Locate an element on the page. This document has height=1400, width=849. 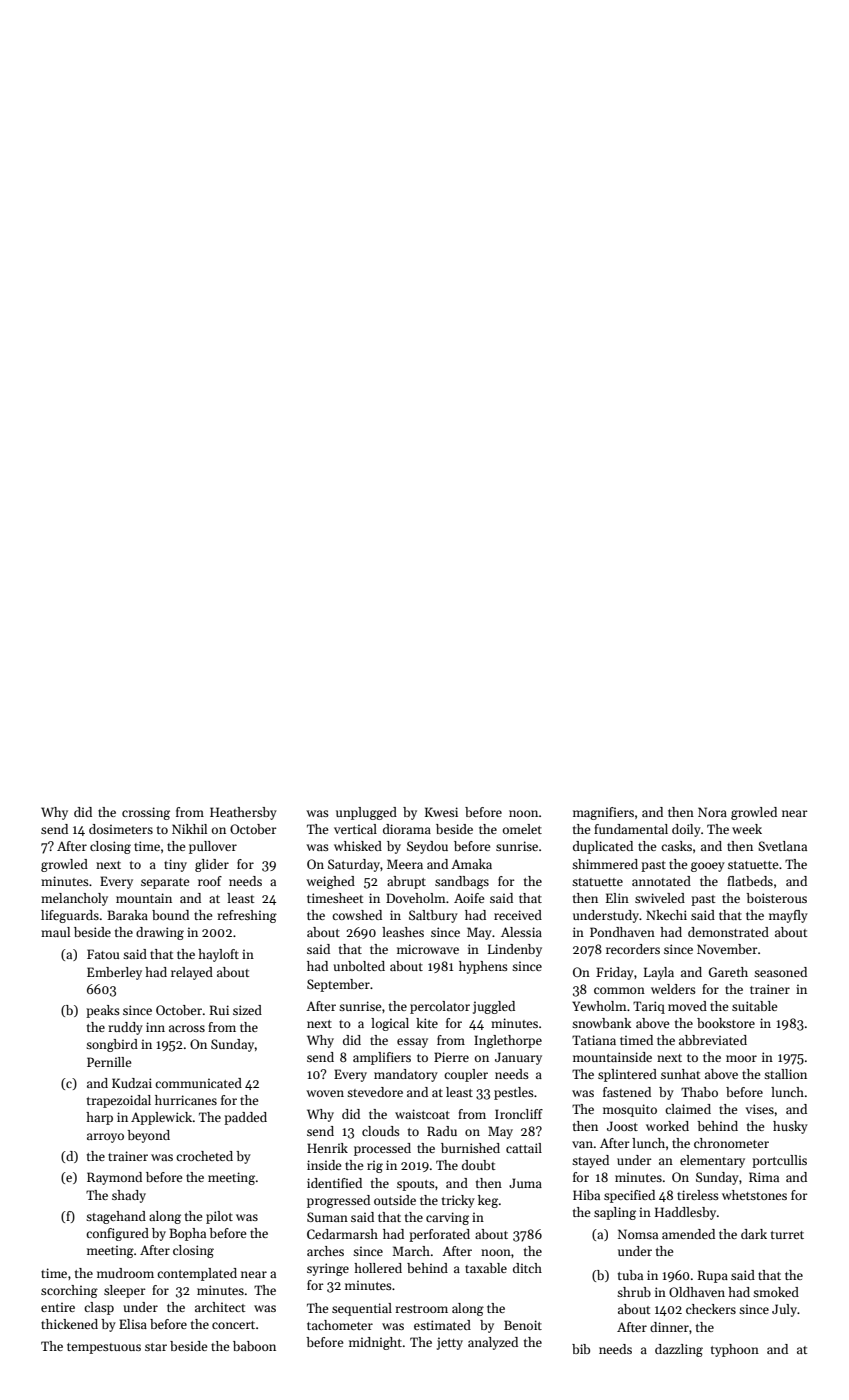
dosimeters is located at coordinates (121, 829).
